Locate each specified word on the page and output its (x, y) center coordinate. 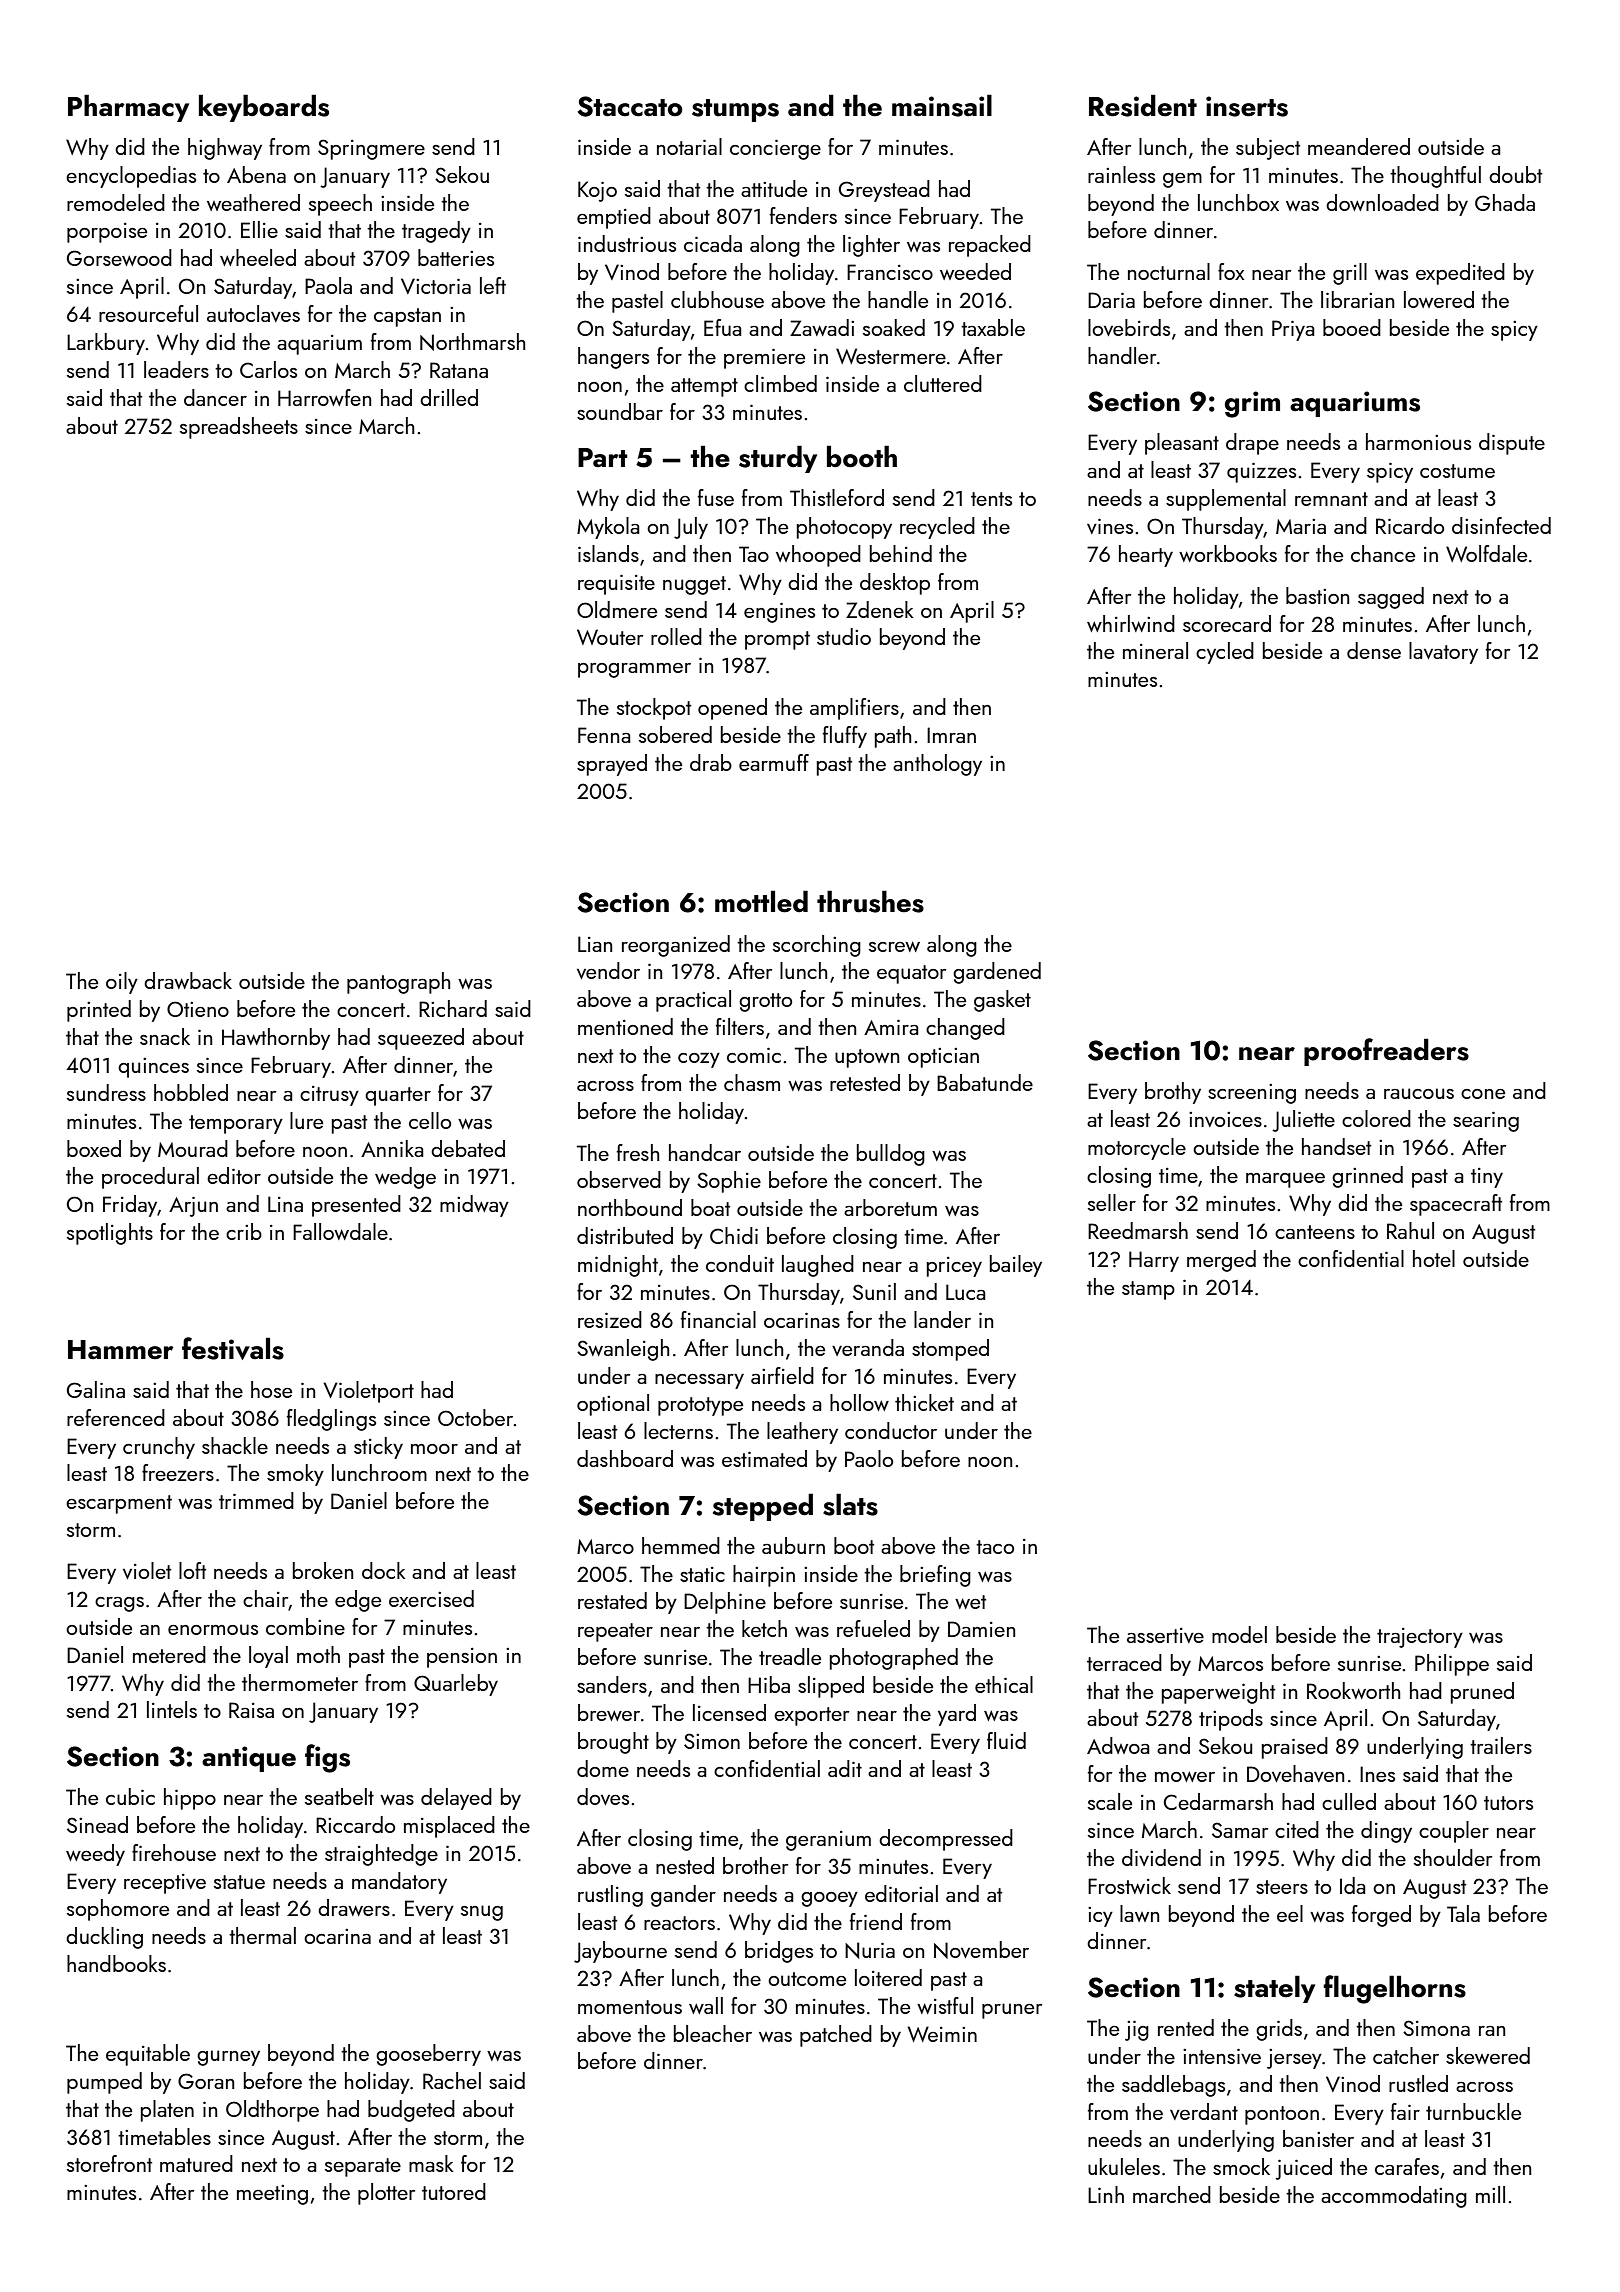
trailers (1501, 1745)
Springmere (371, 149)
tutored (454, 2191)
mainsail (942, 105)
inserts (1247, 106)
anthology (937, 765)
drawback (188, 980)
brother (755, 1865)
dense (1374, 650)
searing (1486, 1121)
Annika (392, 1148)
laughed (818, 1266)
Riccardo (355, 1824)
